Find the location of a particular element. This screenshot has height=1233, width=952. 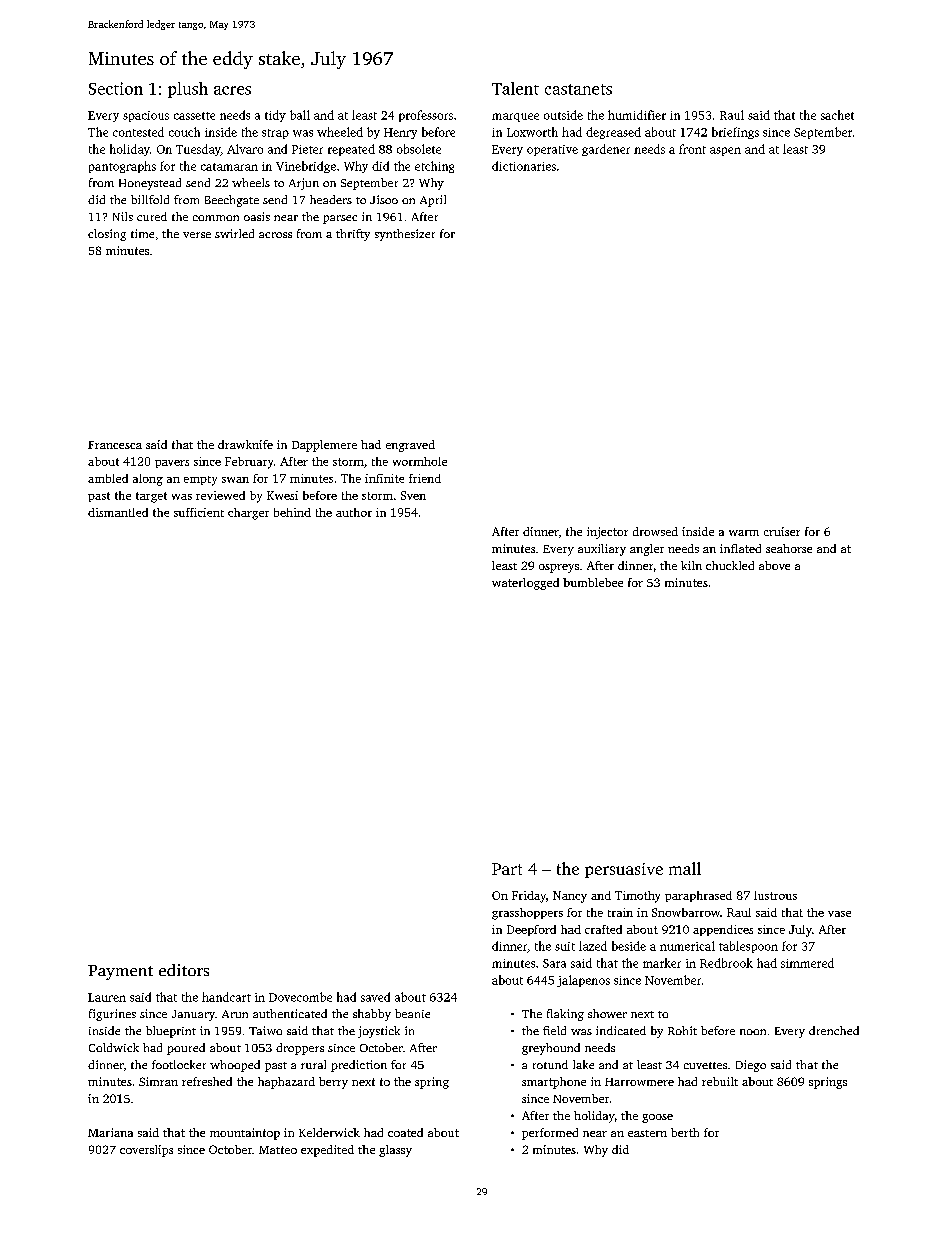

Arun is located at coordinates (235, 1014).
